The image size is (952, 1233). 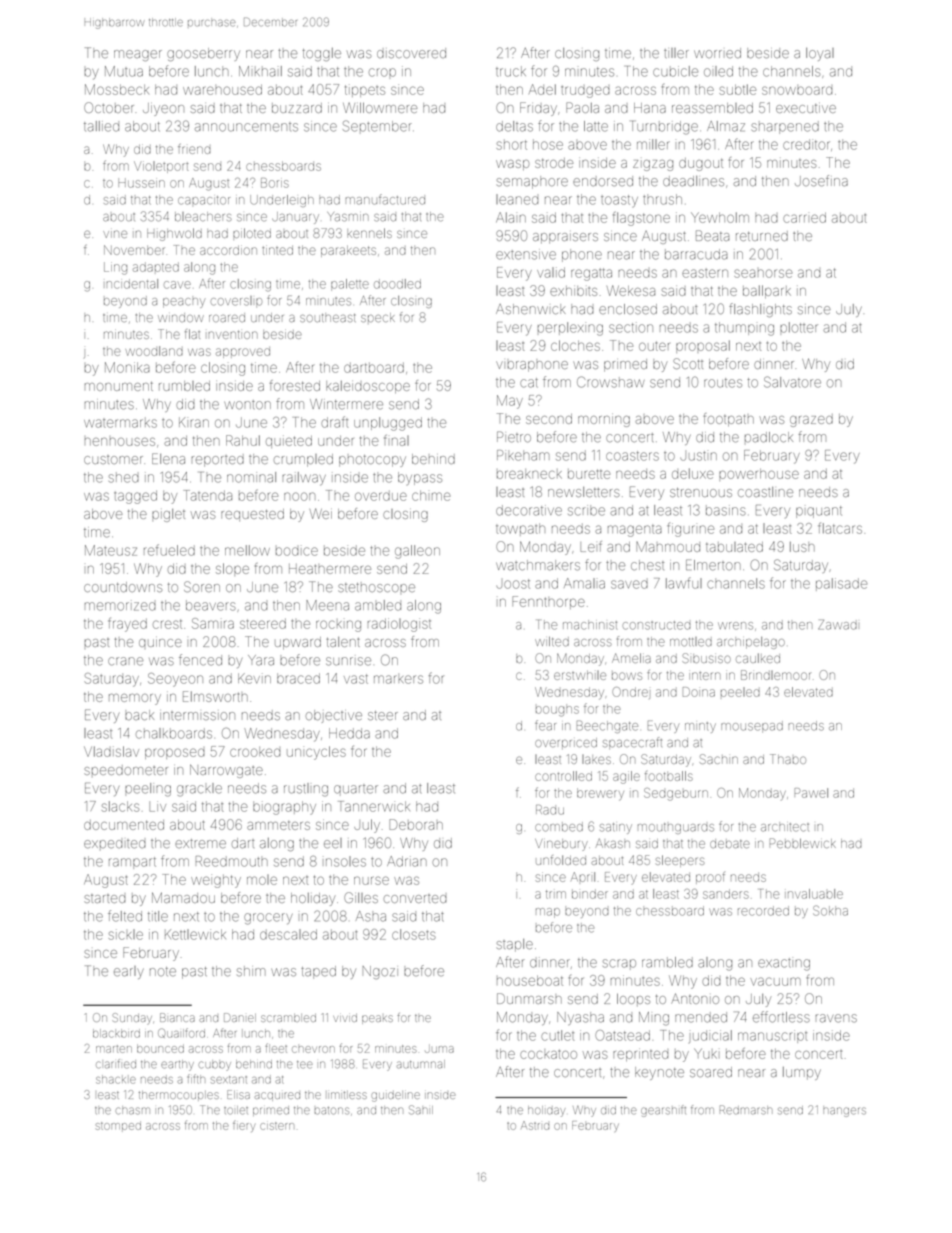 What do you see at coordinates (275, 183) in the page?
I see `Boris` at bounding box center [275, 183].
